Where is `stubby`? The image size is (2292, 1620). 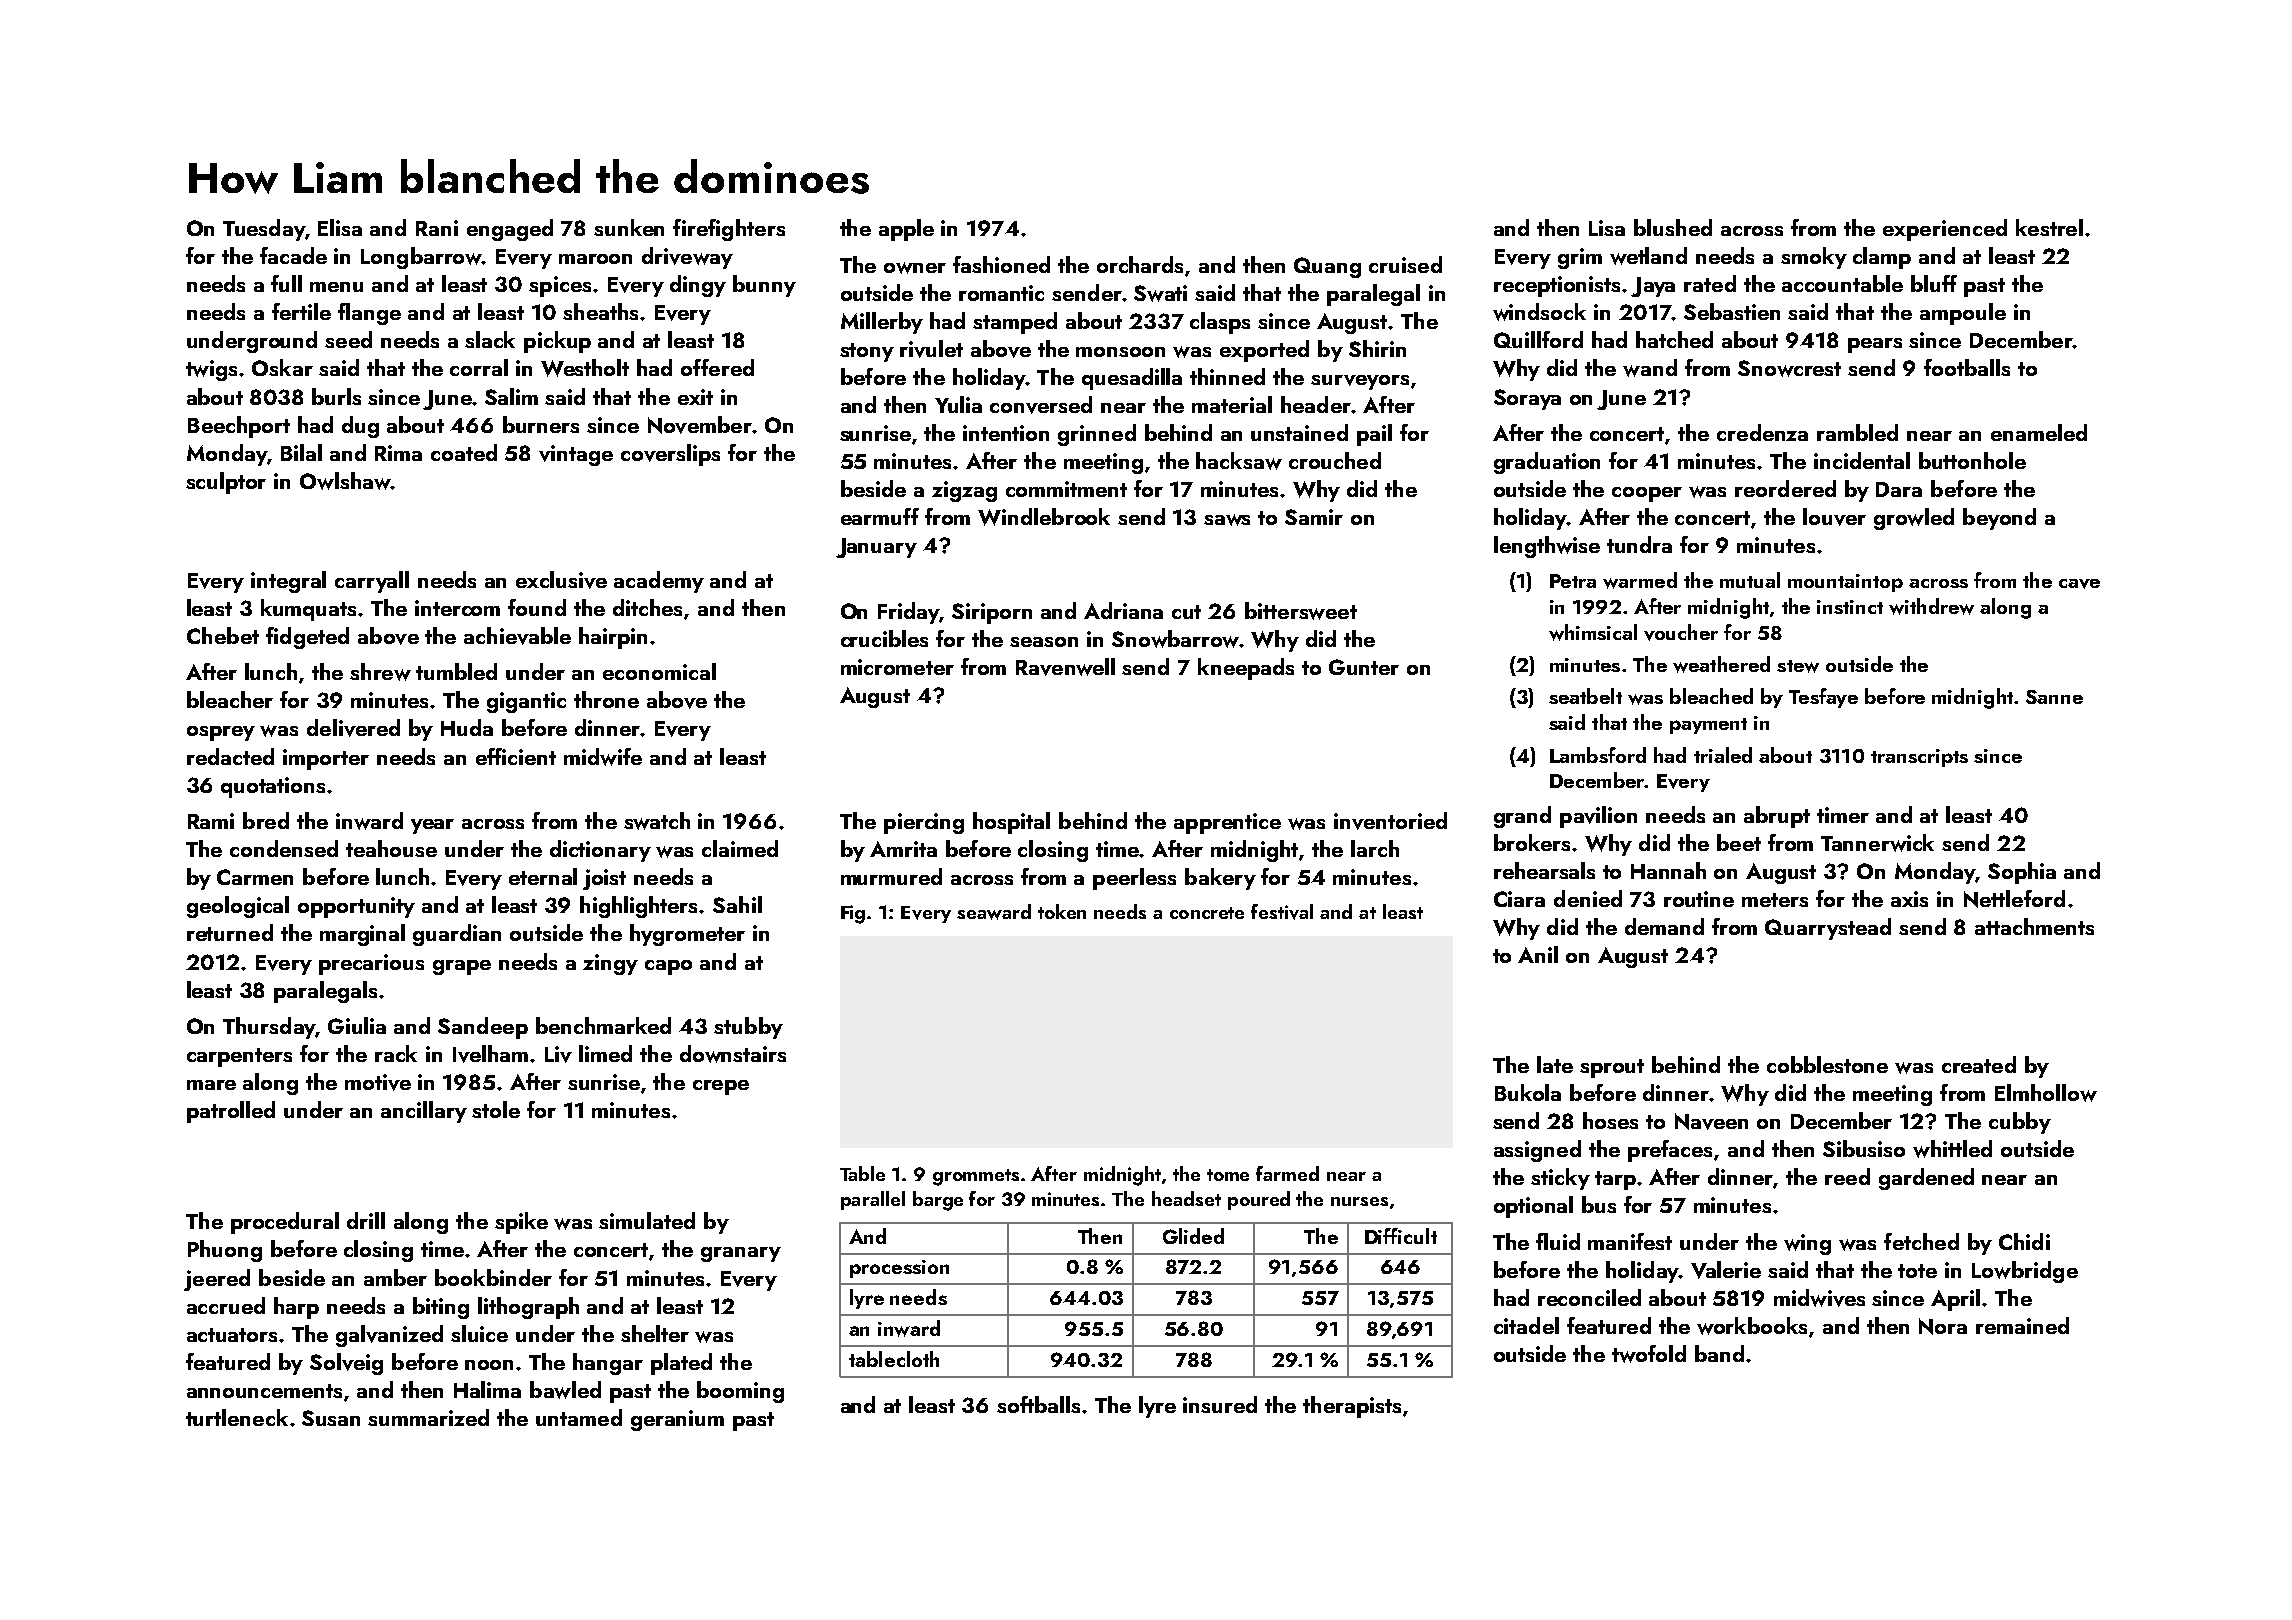 stubby is located at coordinates (748, 1028).
